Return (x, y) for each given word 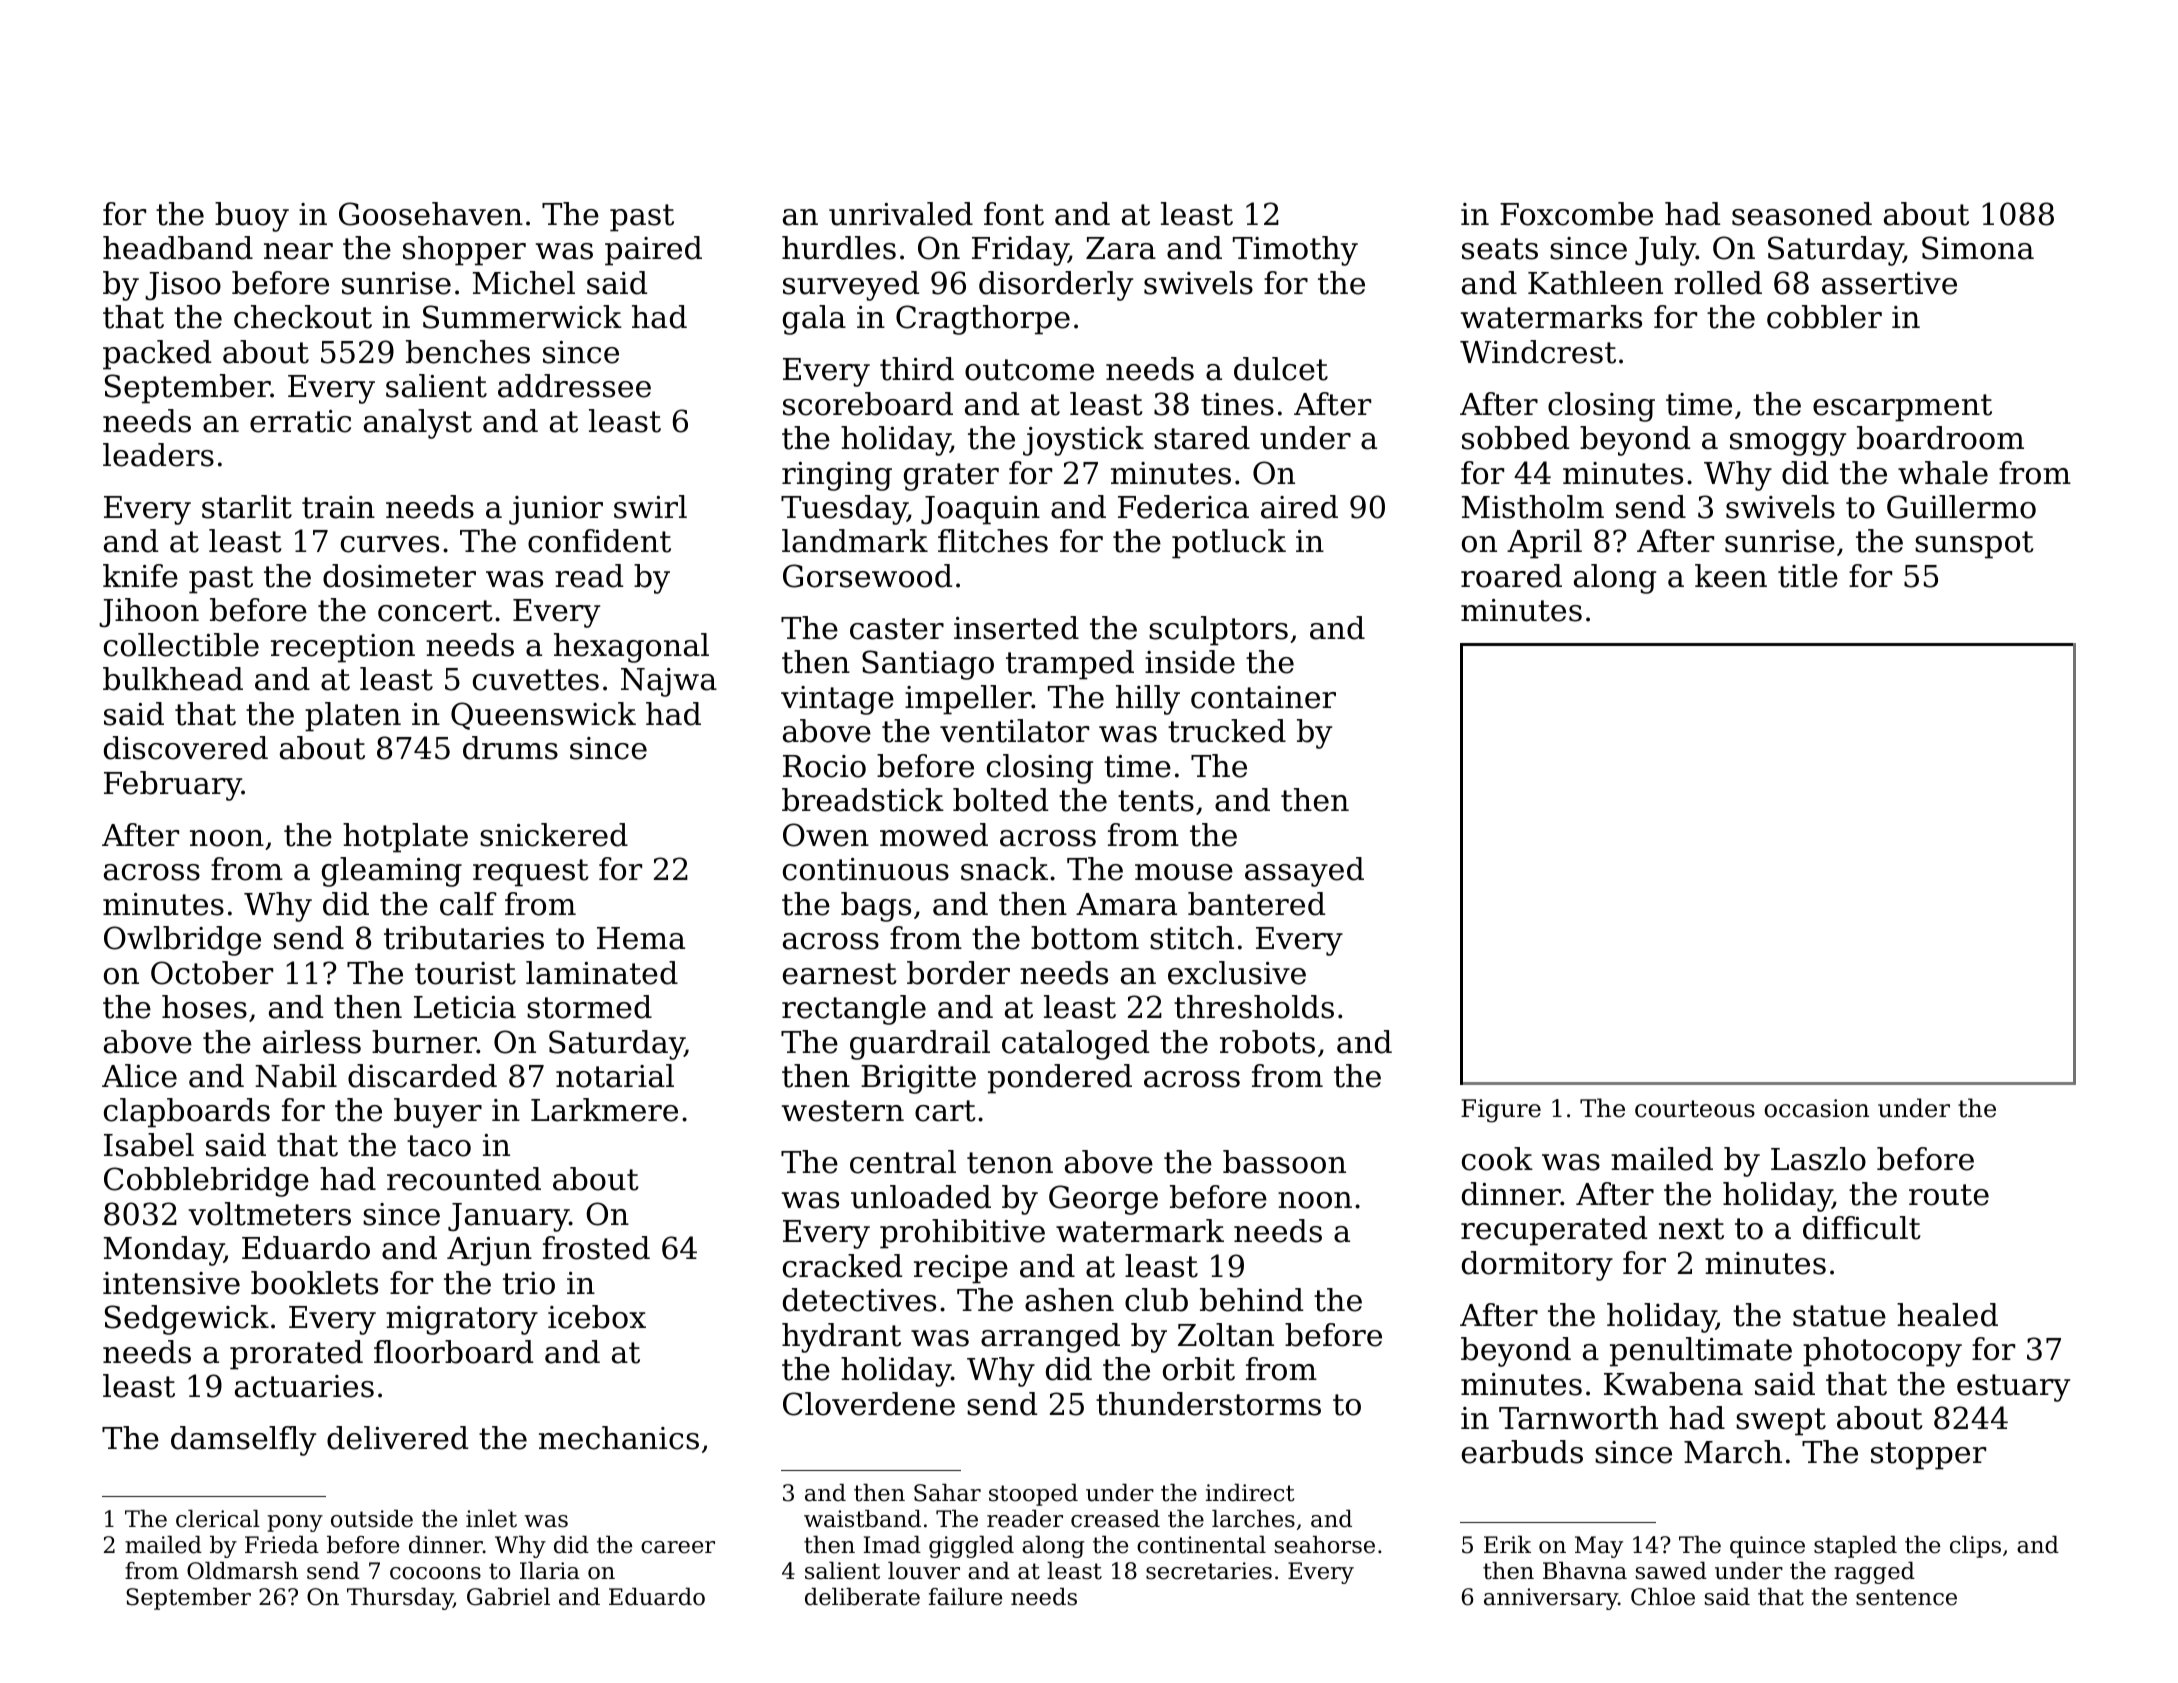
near (298, 251)
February (173, 786)
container (1263, 697)
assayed (1304, 872)
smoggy (1788, 444)
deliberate (862, 1597)
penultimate (1701, 1352)
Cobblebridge (206, 1182)
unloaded (921, 1197)
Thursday (400, 1599)
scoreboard (868, 404)
